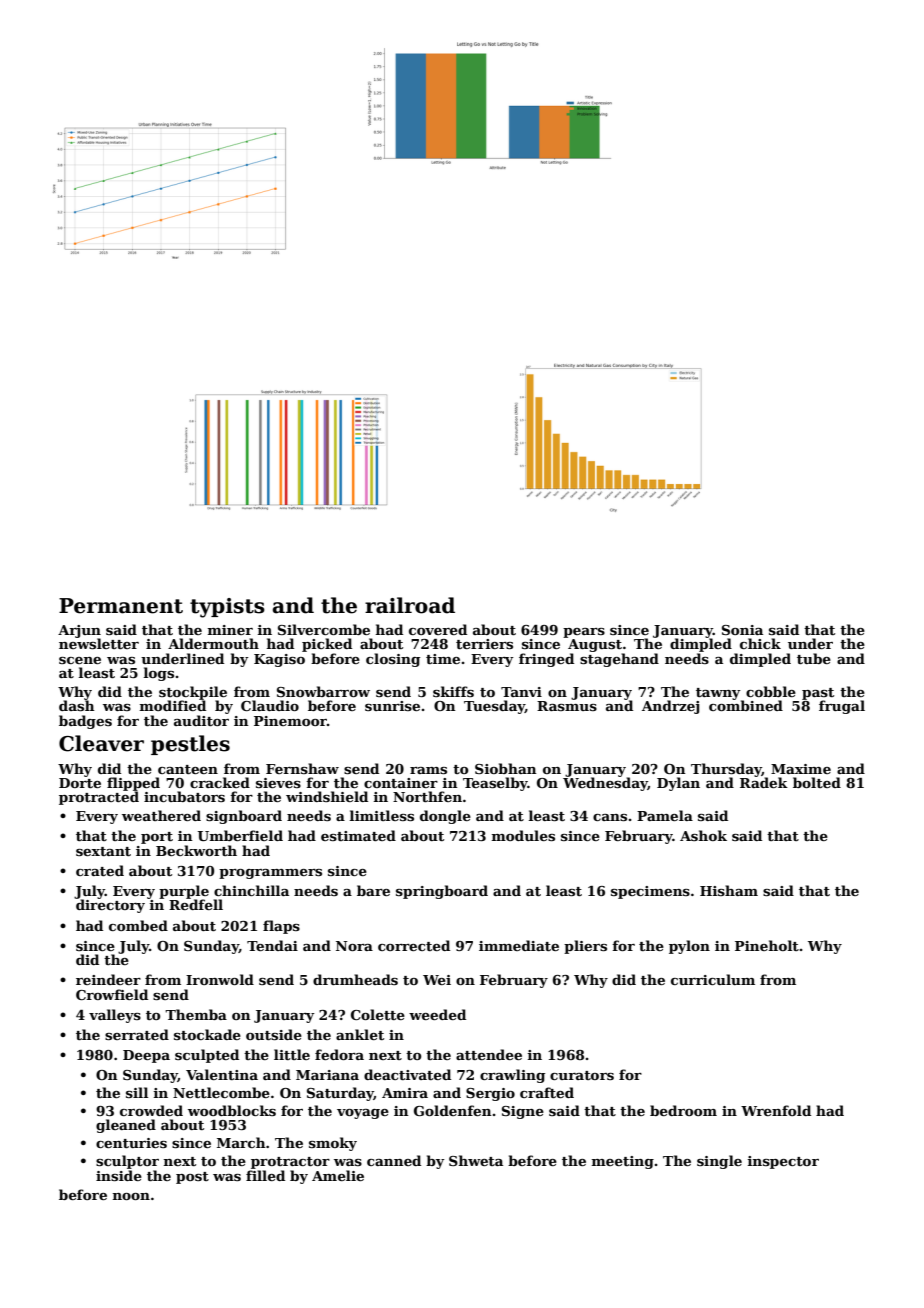 The width and height of the screenshot is (924, 1308). I want to click on curriculum, so click(713, 979).
